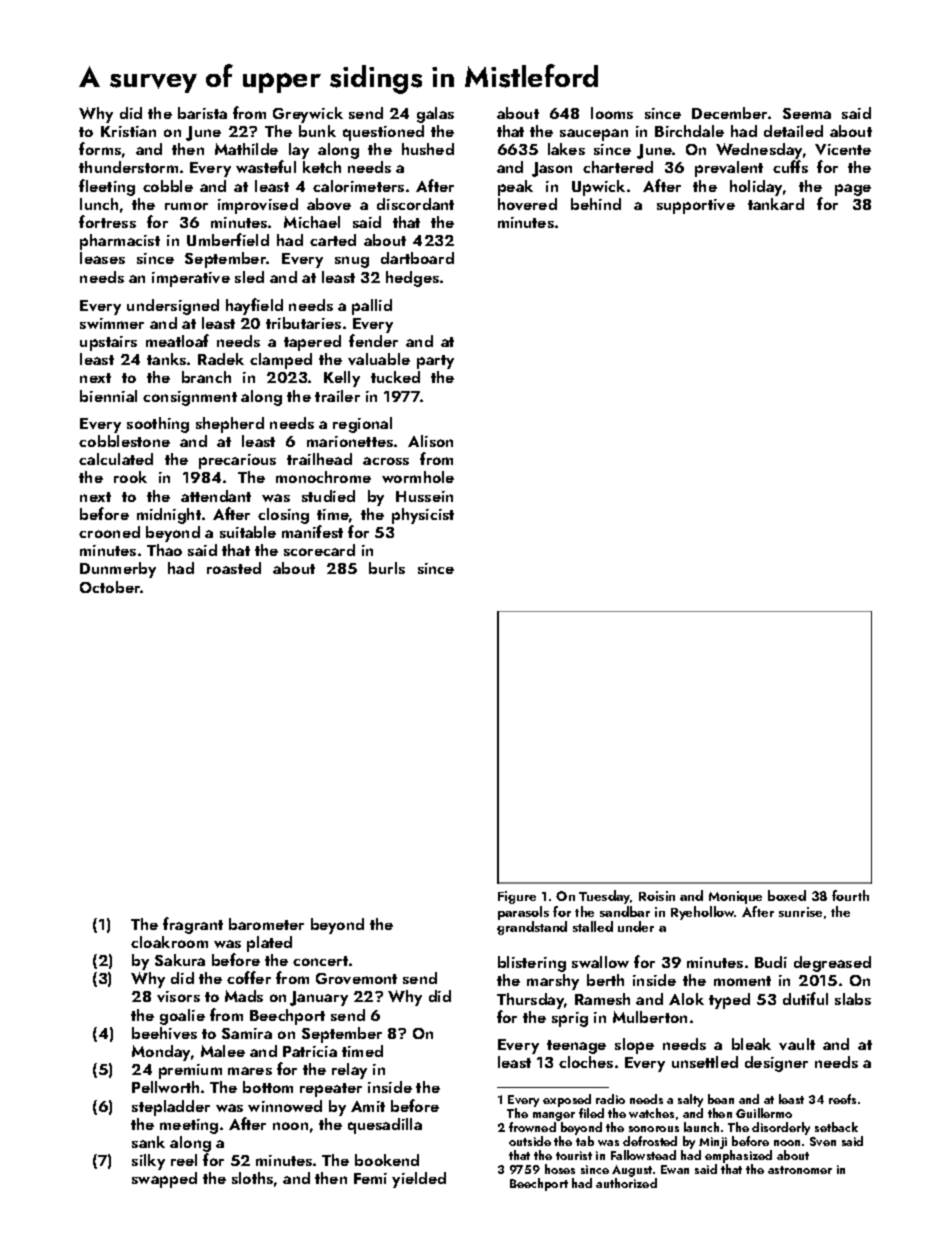  What do you see at coordinates (370, 1178) in the image?
I see `Femi` at bounding box center [370, 1178].
